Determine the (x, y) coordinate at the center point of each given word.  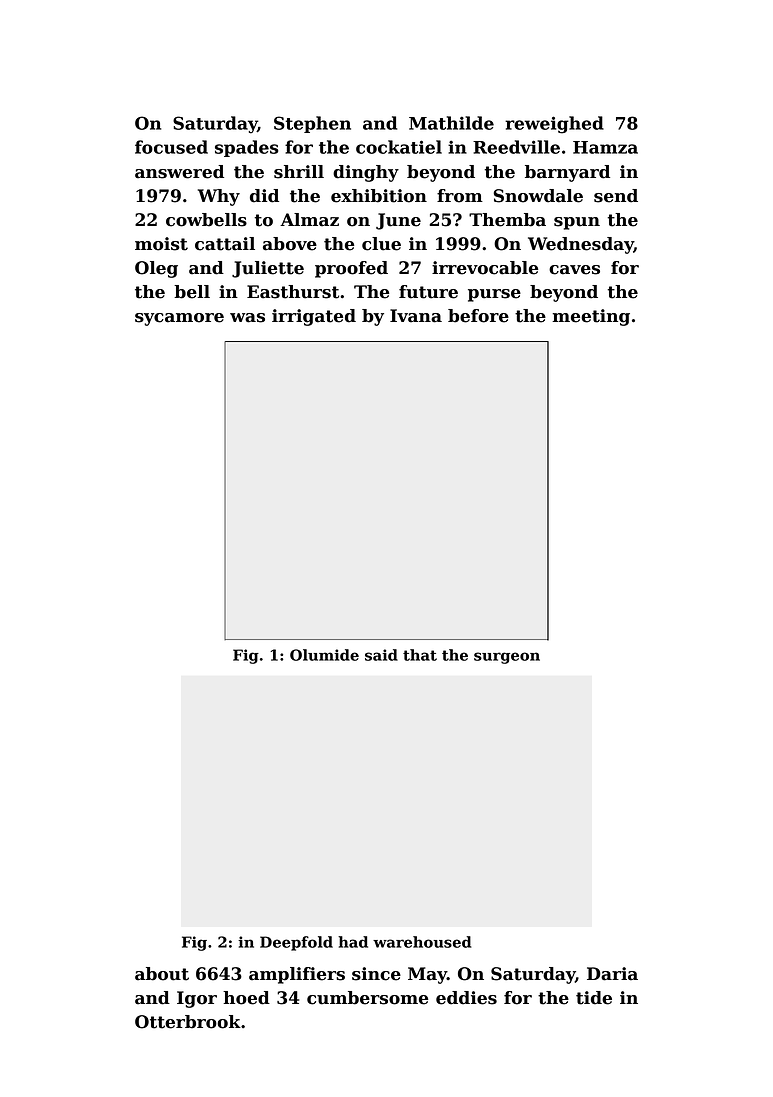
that (420, 655)
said (381, 655)
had (353, 942)
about (162, 974)
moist (161, 244)
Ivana (416, 316)
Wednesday (581, 245)
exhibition (379, 196)
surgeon (507, 658)
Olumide (324, 655)
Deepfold (296, 943)
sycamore (179, 319)
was (247, 318)
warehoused (422, 942)
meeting (591, 317)
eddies (466, 998)
